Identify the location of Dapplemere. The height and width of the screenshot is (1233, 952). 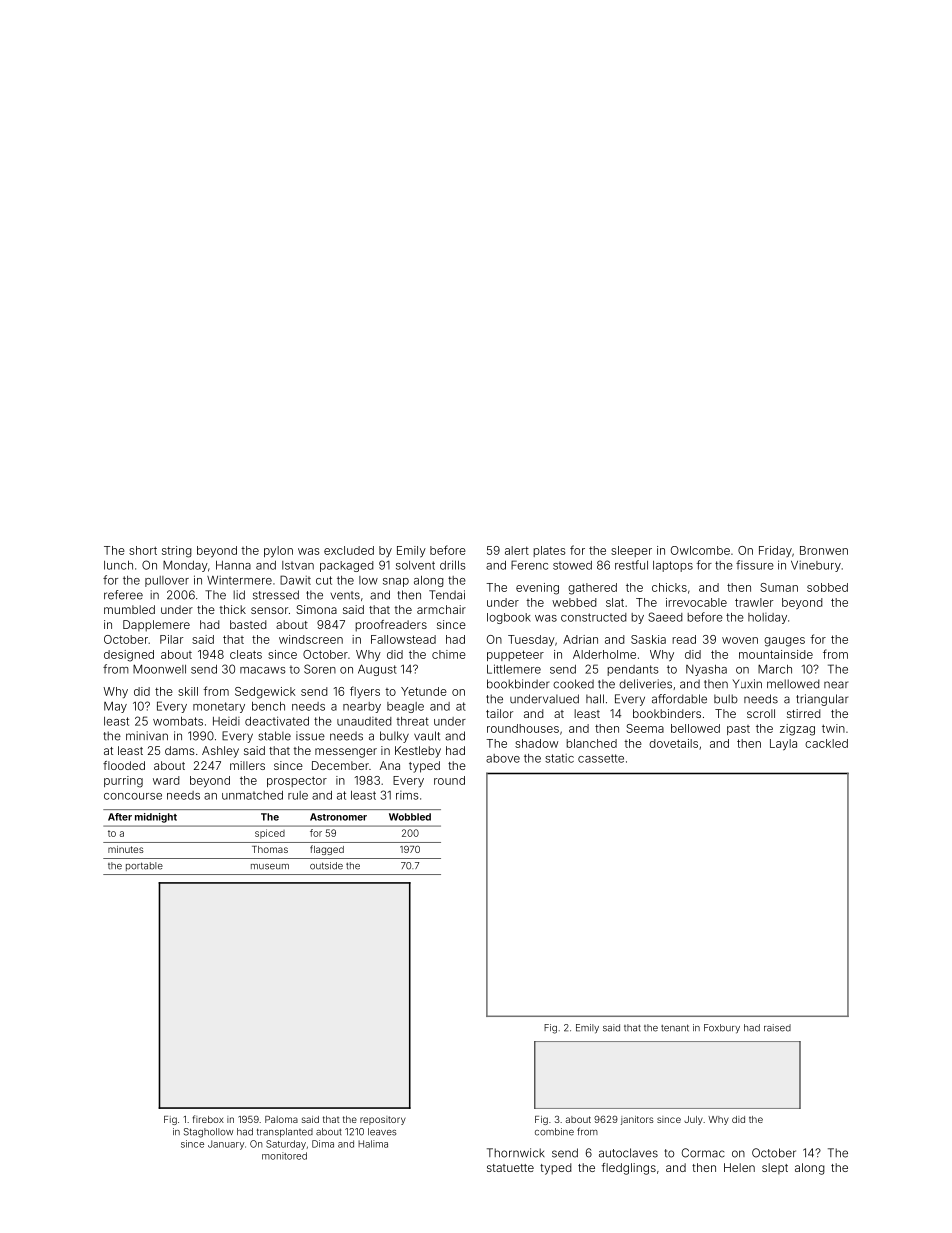
(156, 626).
